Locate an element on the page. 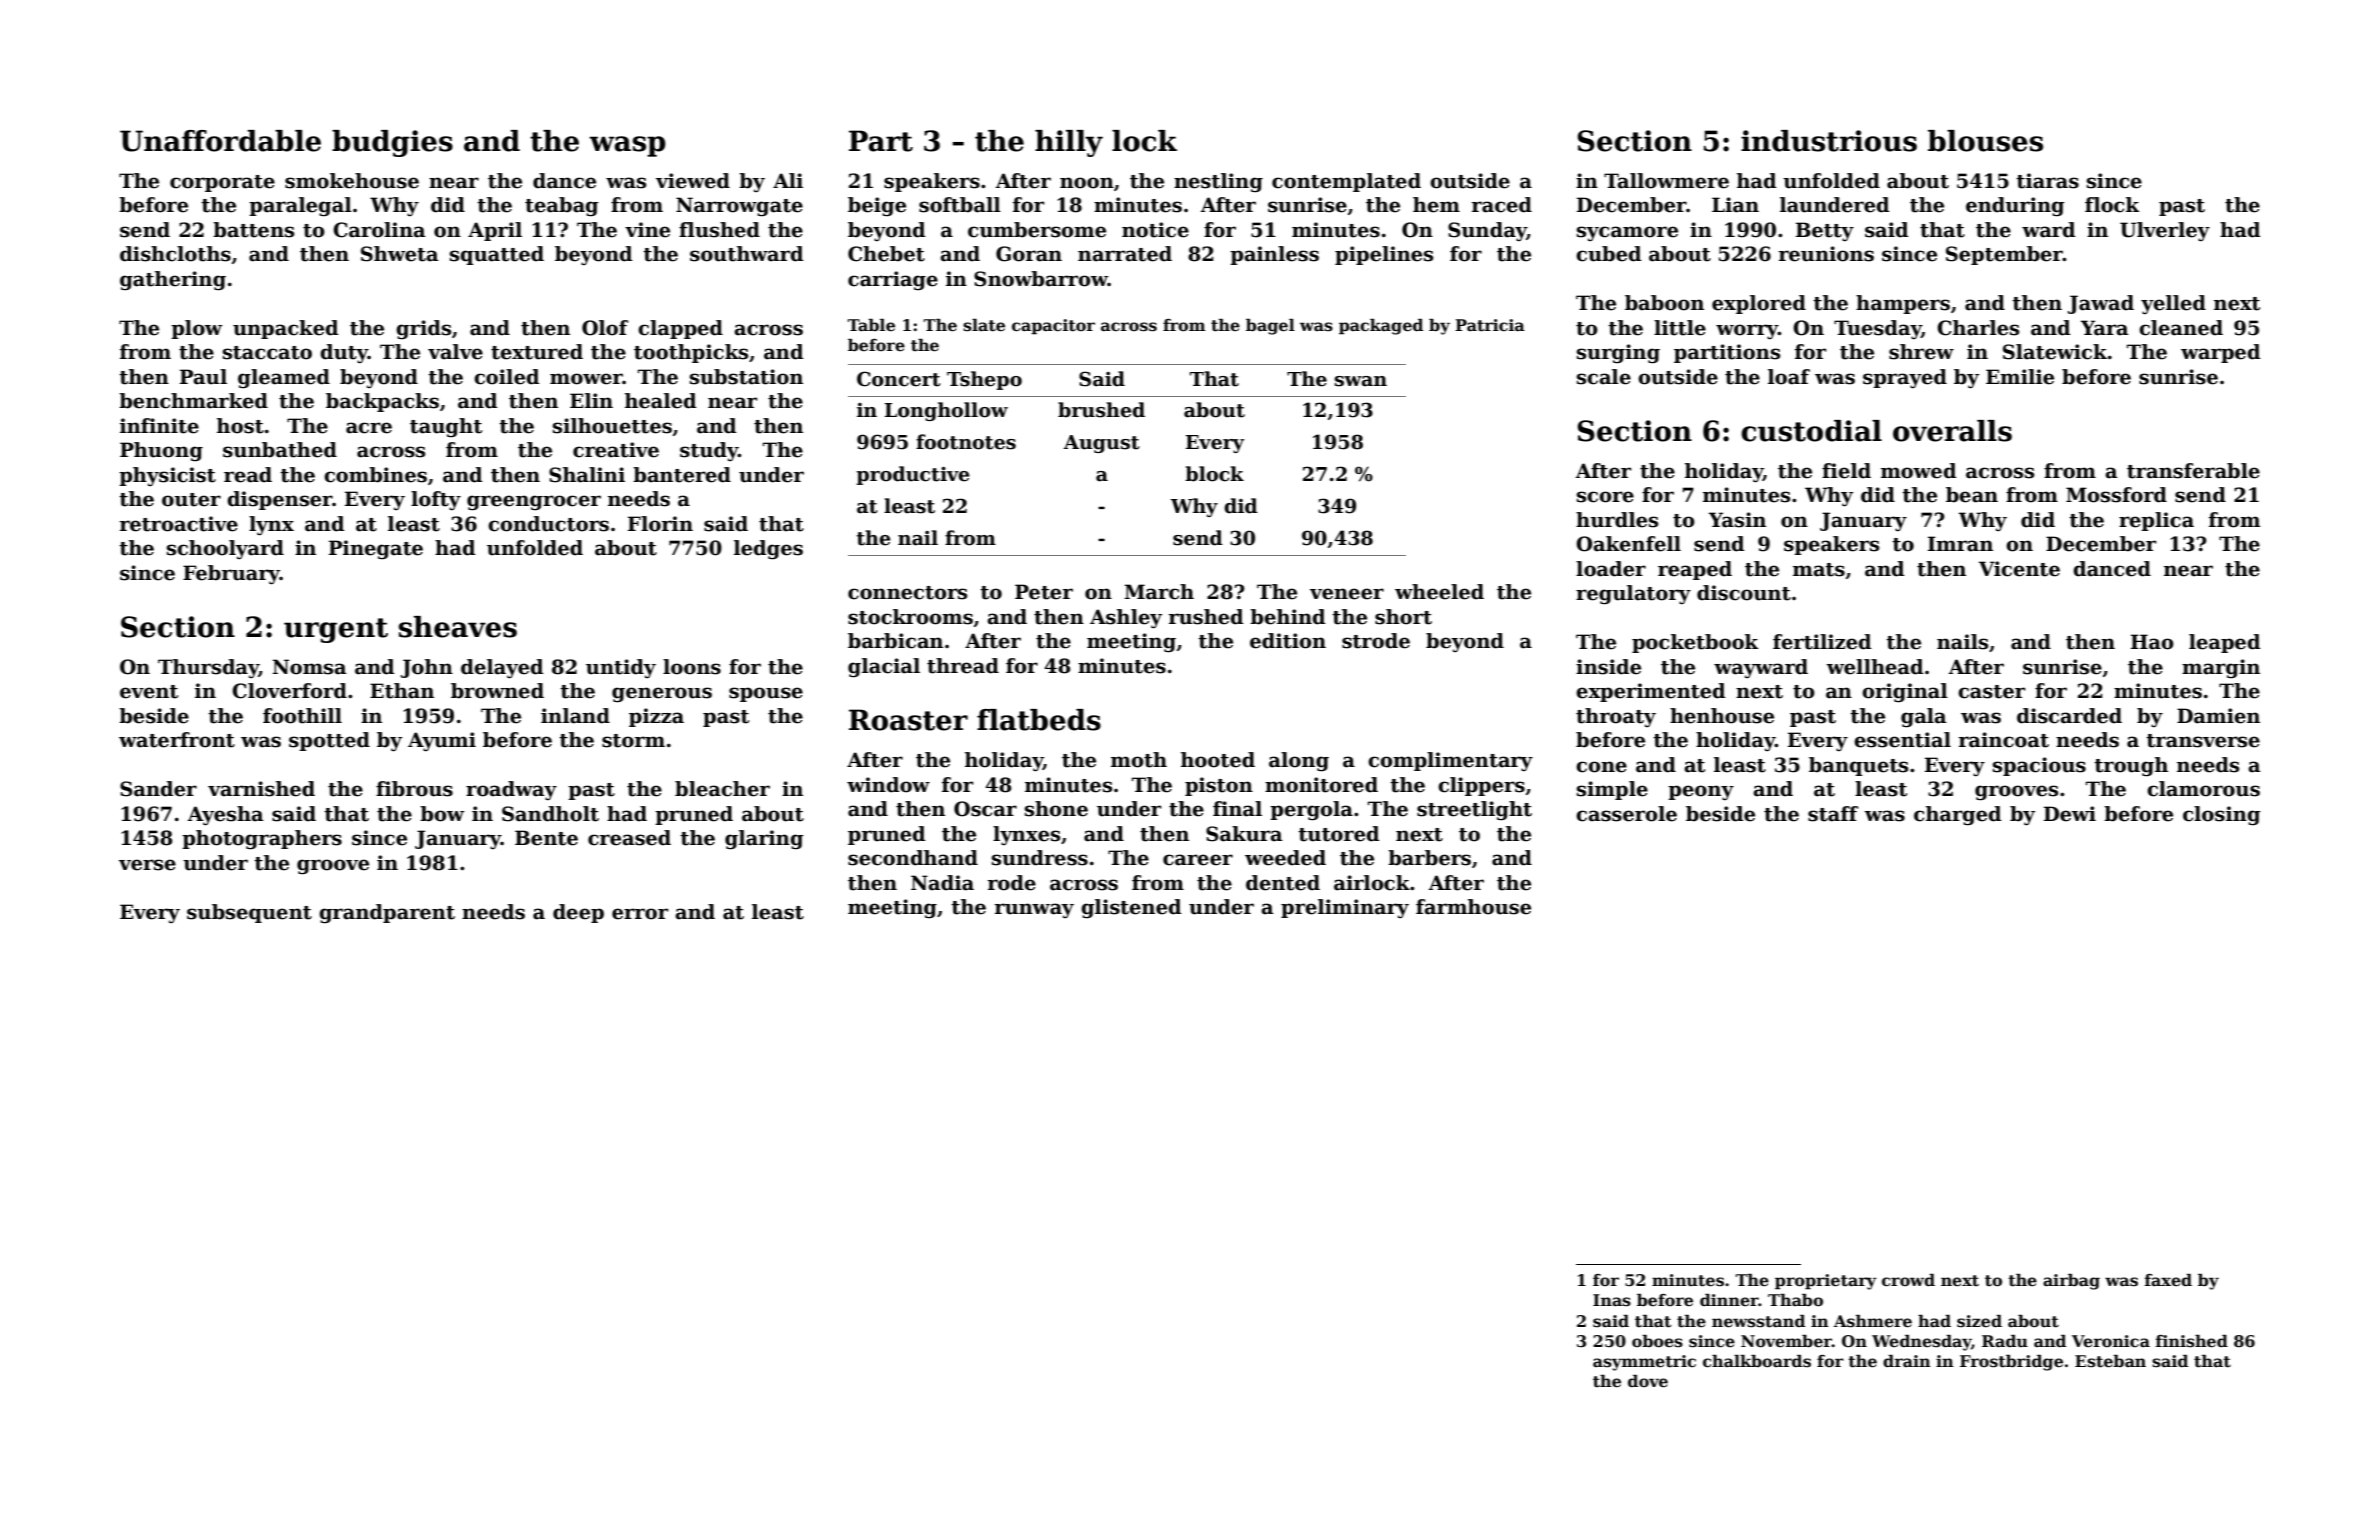 This page has width=2380, height=1540. dinner is located at coordinates (1729, 1300).
